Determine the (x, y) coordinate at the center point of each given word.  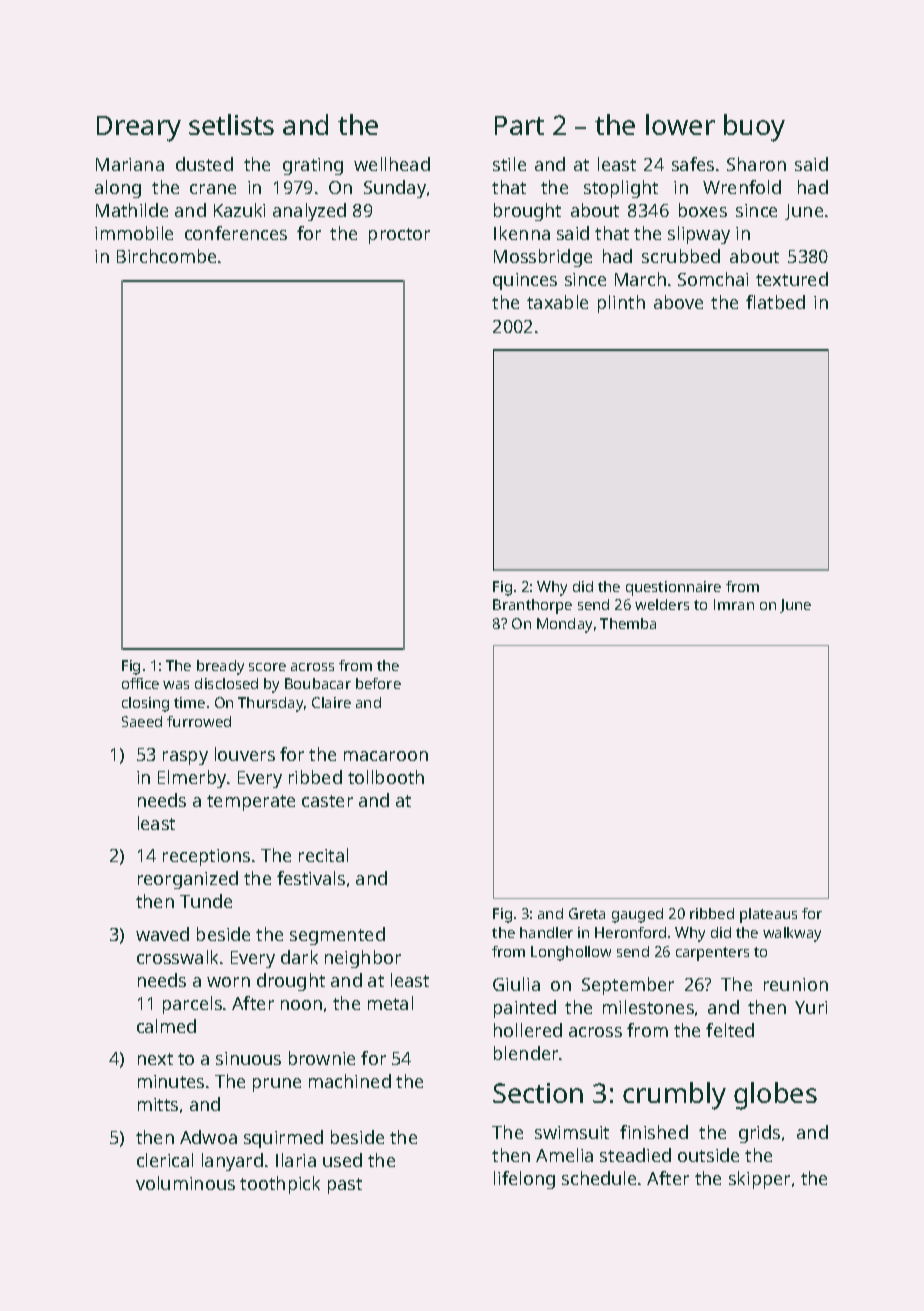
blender (526, 1053)
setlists (231, 124)
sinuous (248, 1058)
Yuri (811, 1007)
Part (519, 125)
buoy (754, 128)
